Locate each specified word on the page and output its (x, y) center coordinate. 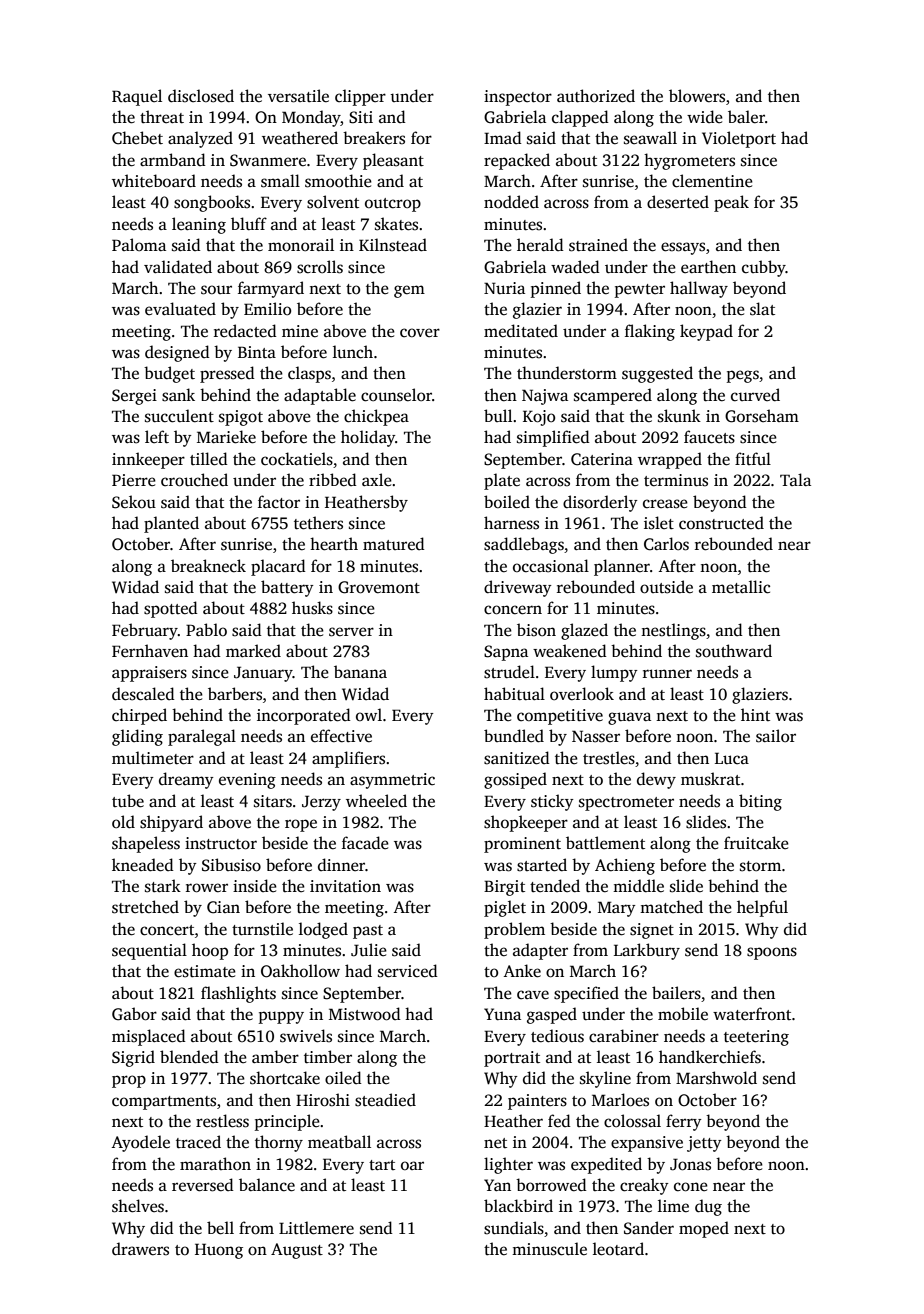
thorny (279, 1143)
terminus (676, 480)
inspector (518, 98)
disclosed (201, 96)
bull (498, 415)
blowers (697, 96)
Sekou (134, 502)
